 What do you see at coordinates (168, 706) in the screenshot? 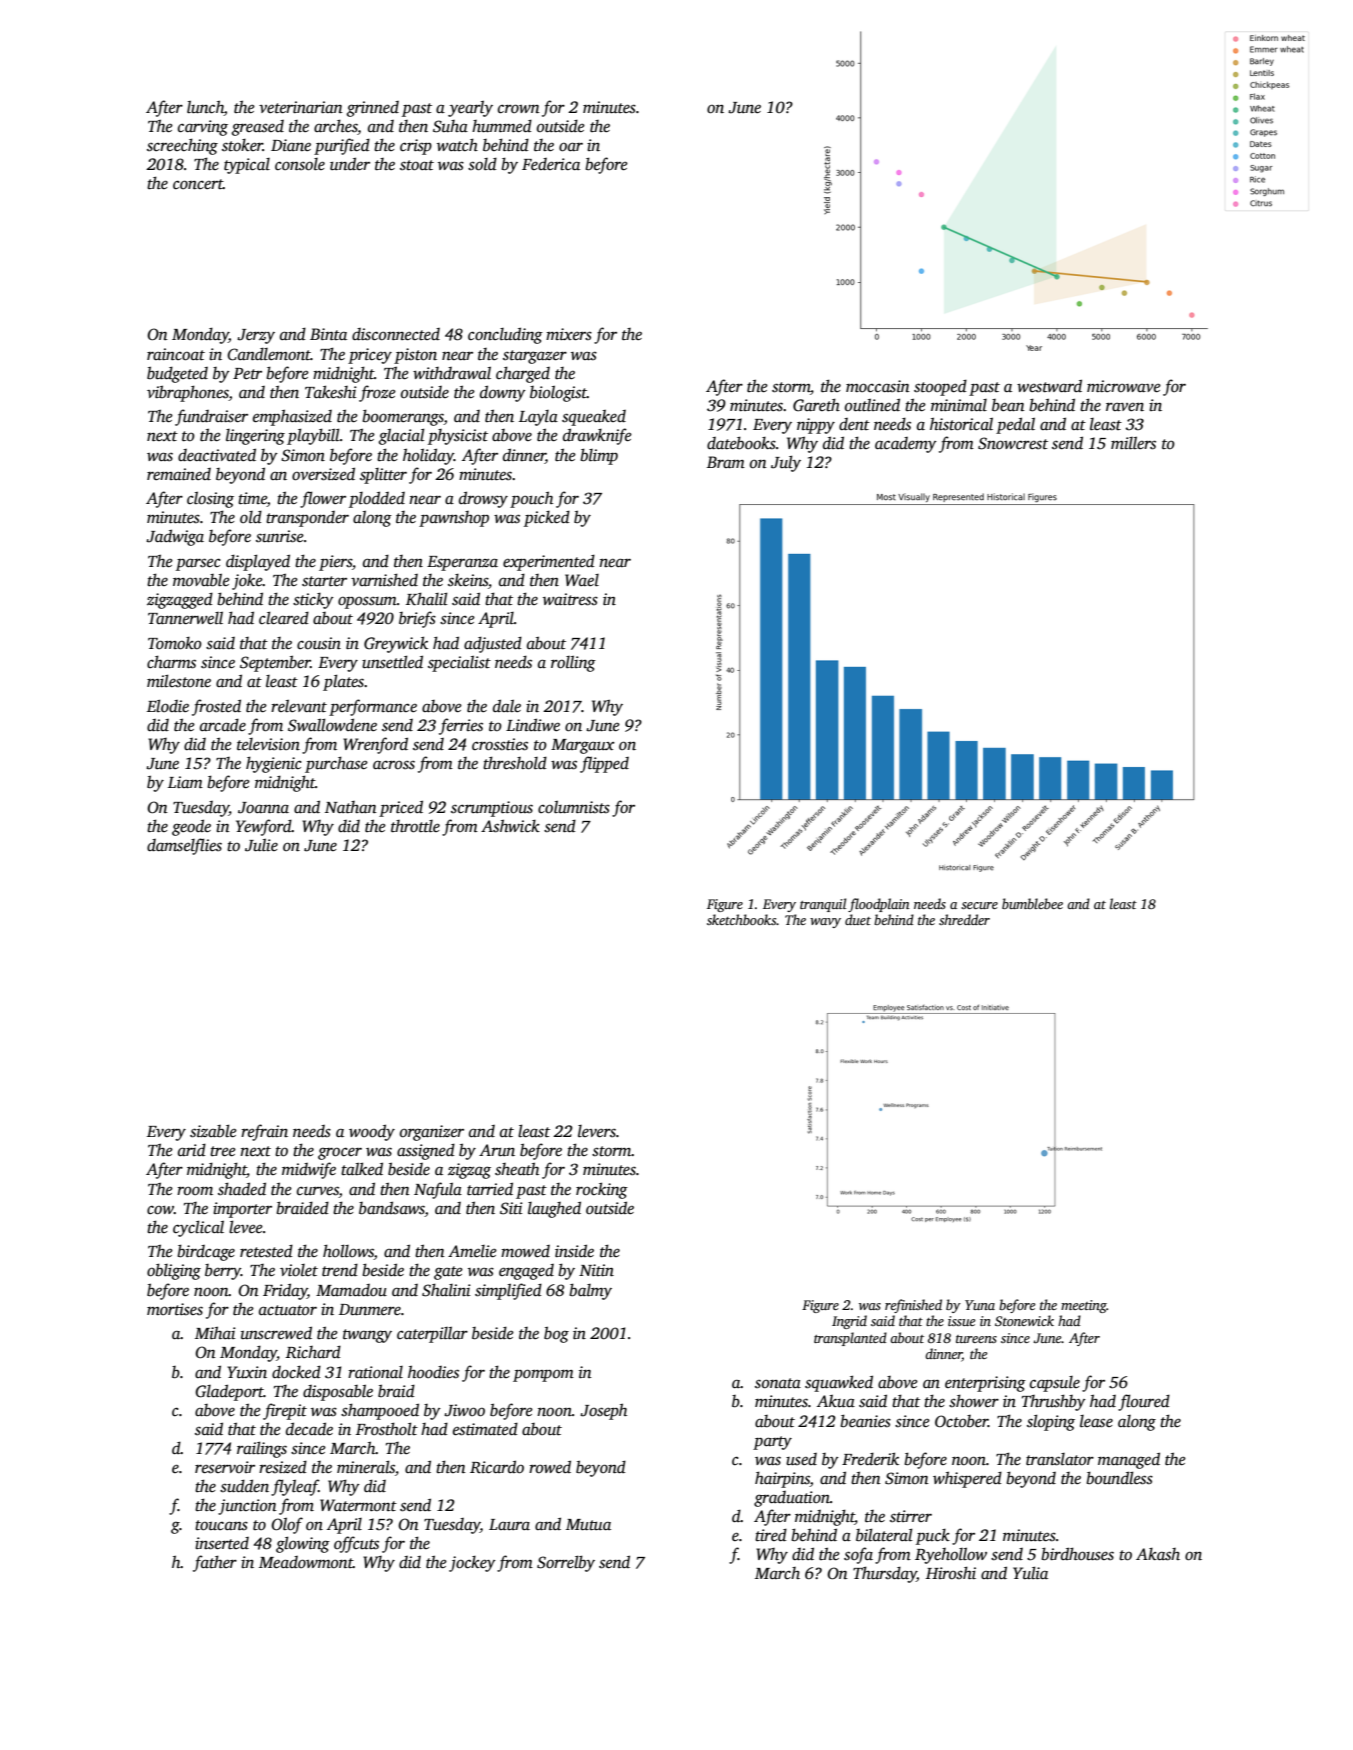
I see `Elodie` at bounding box center [168, 706].
